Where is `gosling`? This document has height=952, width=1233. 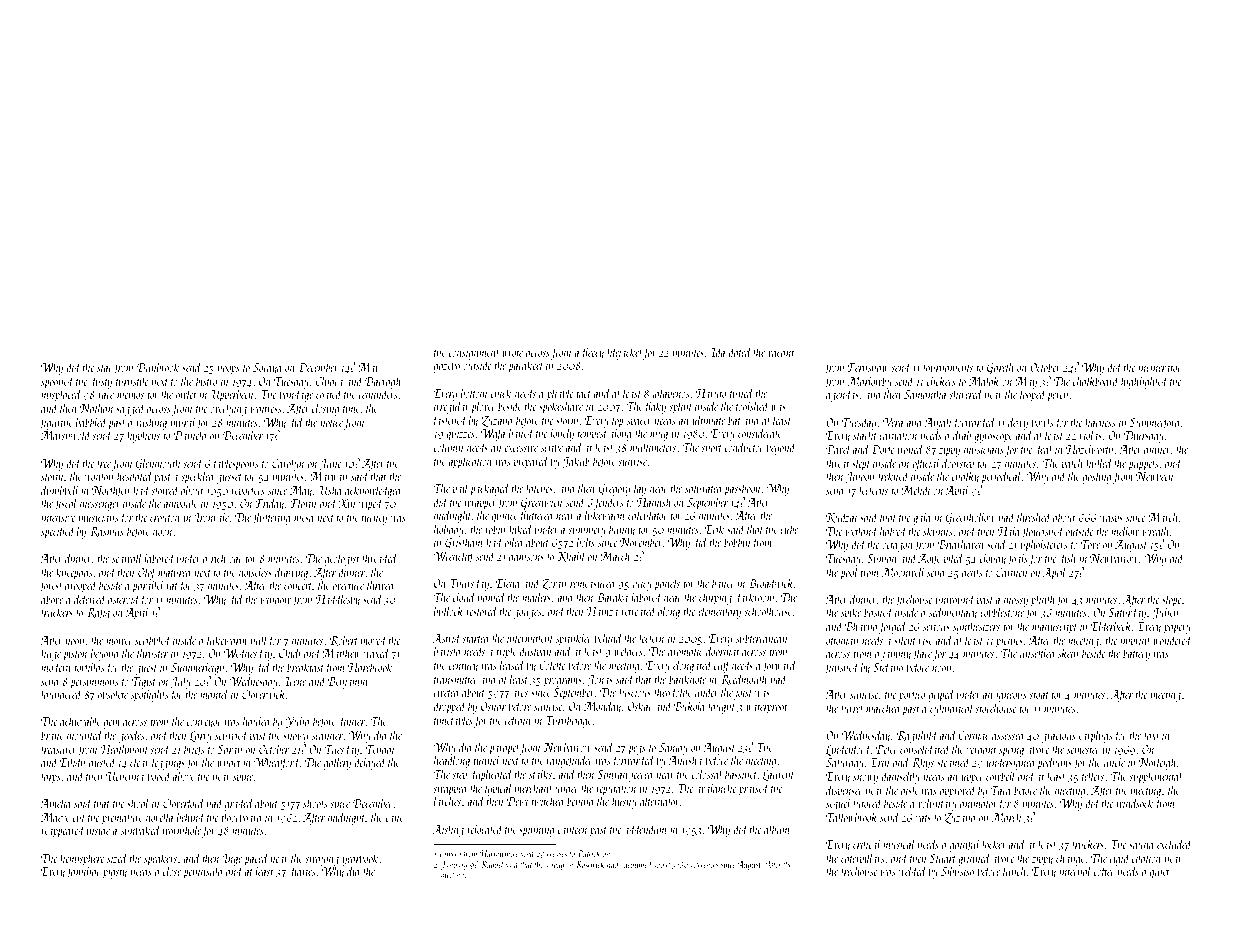
gosling is located at coordinates (1097, 477).
